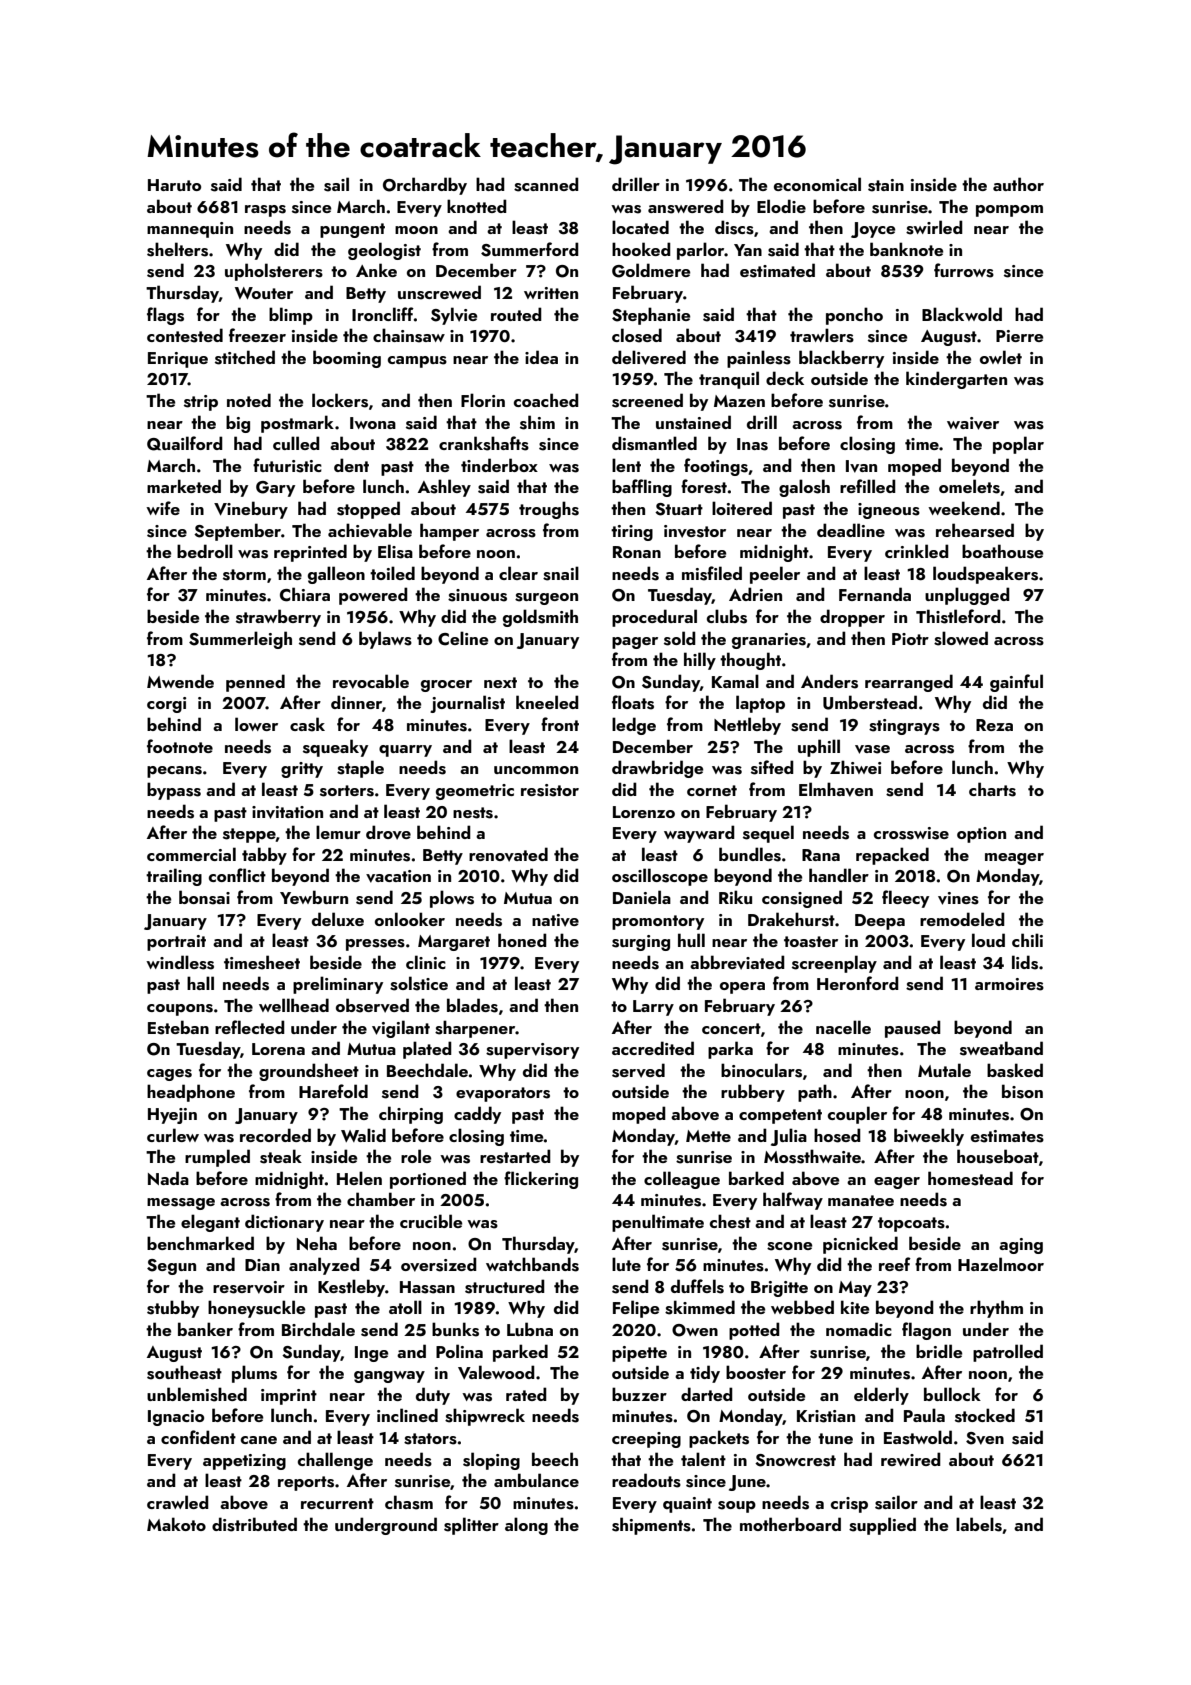 The width and height of the image is (1191, 1685). What do you see at coordinates (944, 1070) in the image?
I see `Mutale` at bounding box center [944, 1070].
